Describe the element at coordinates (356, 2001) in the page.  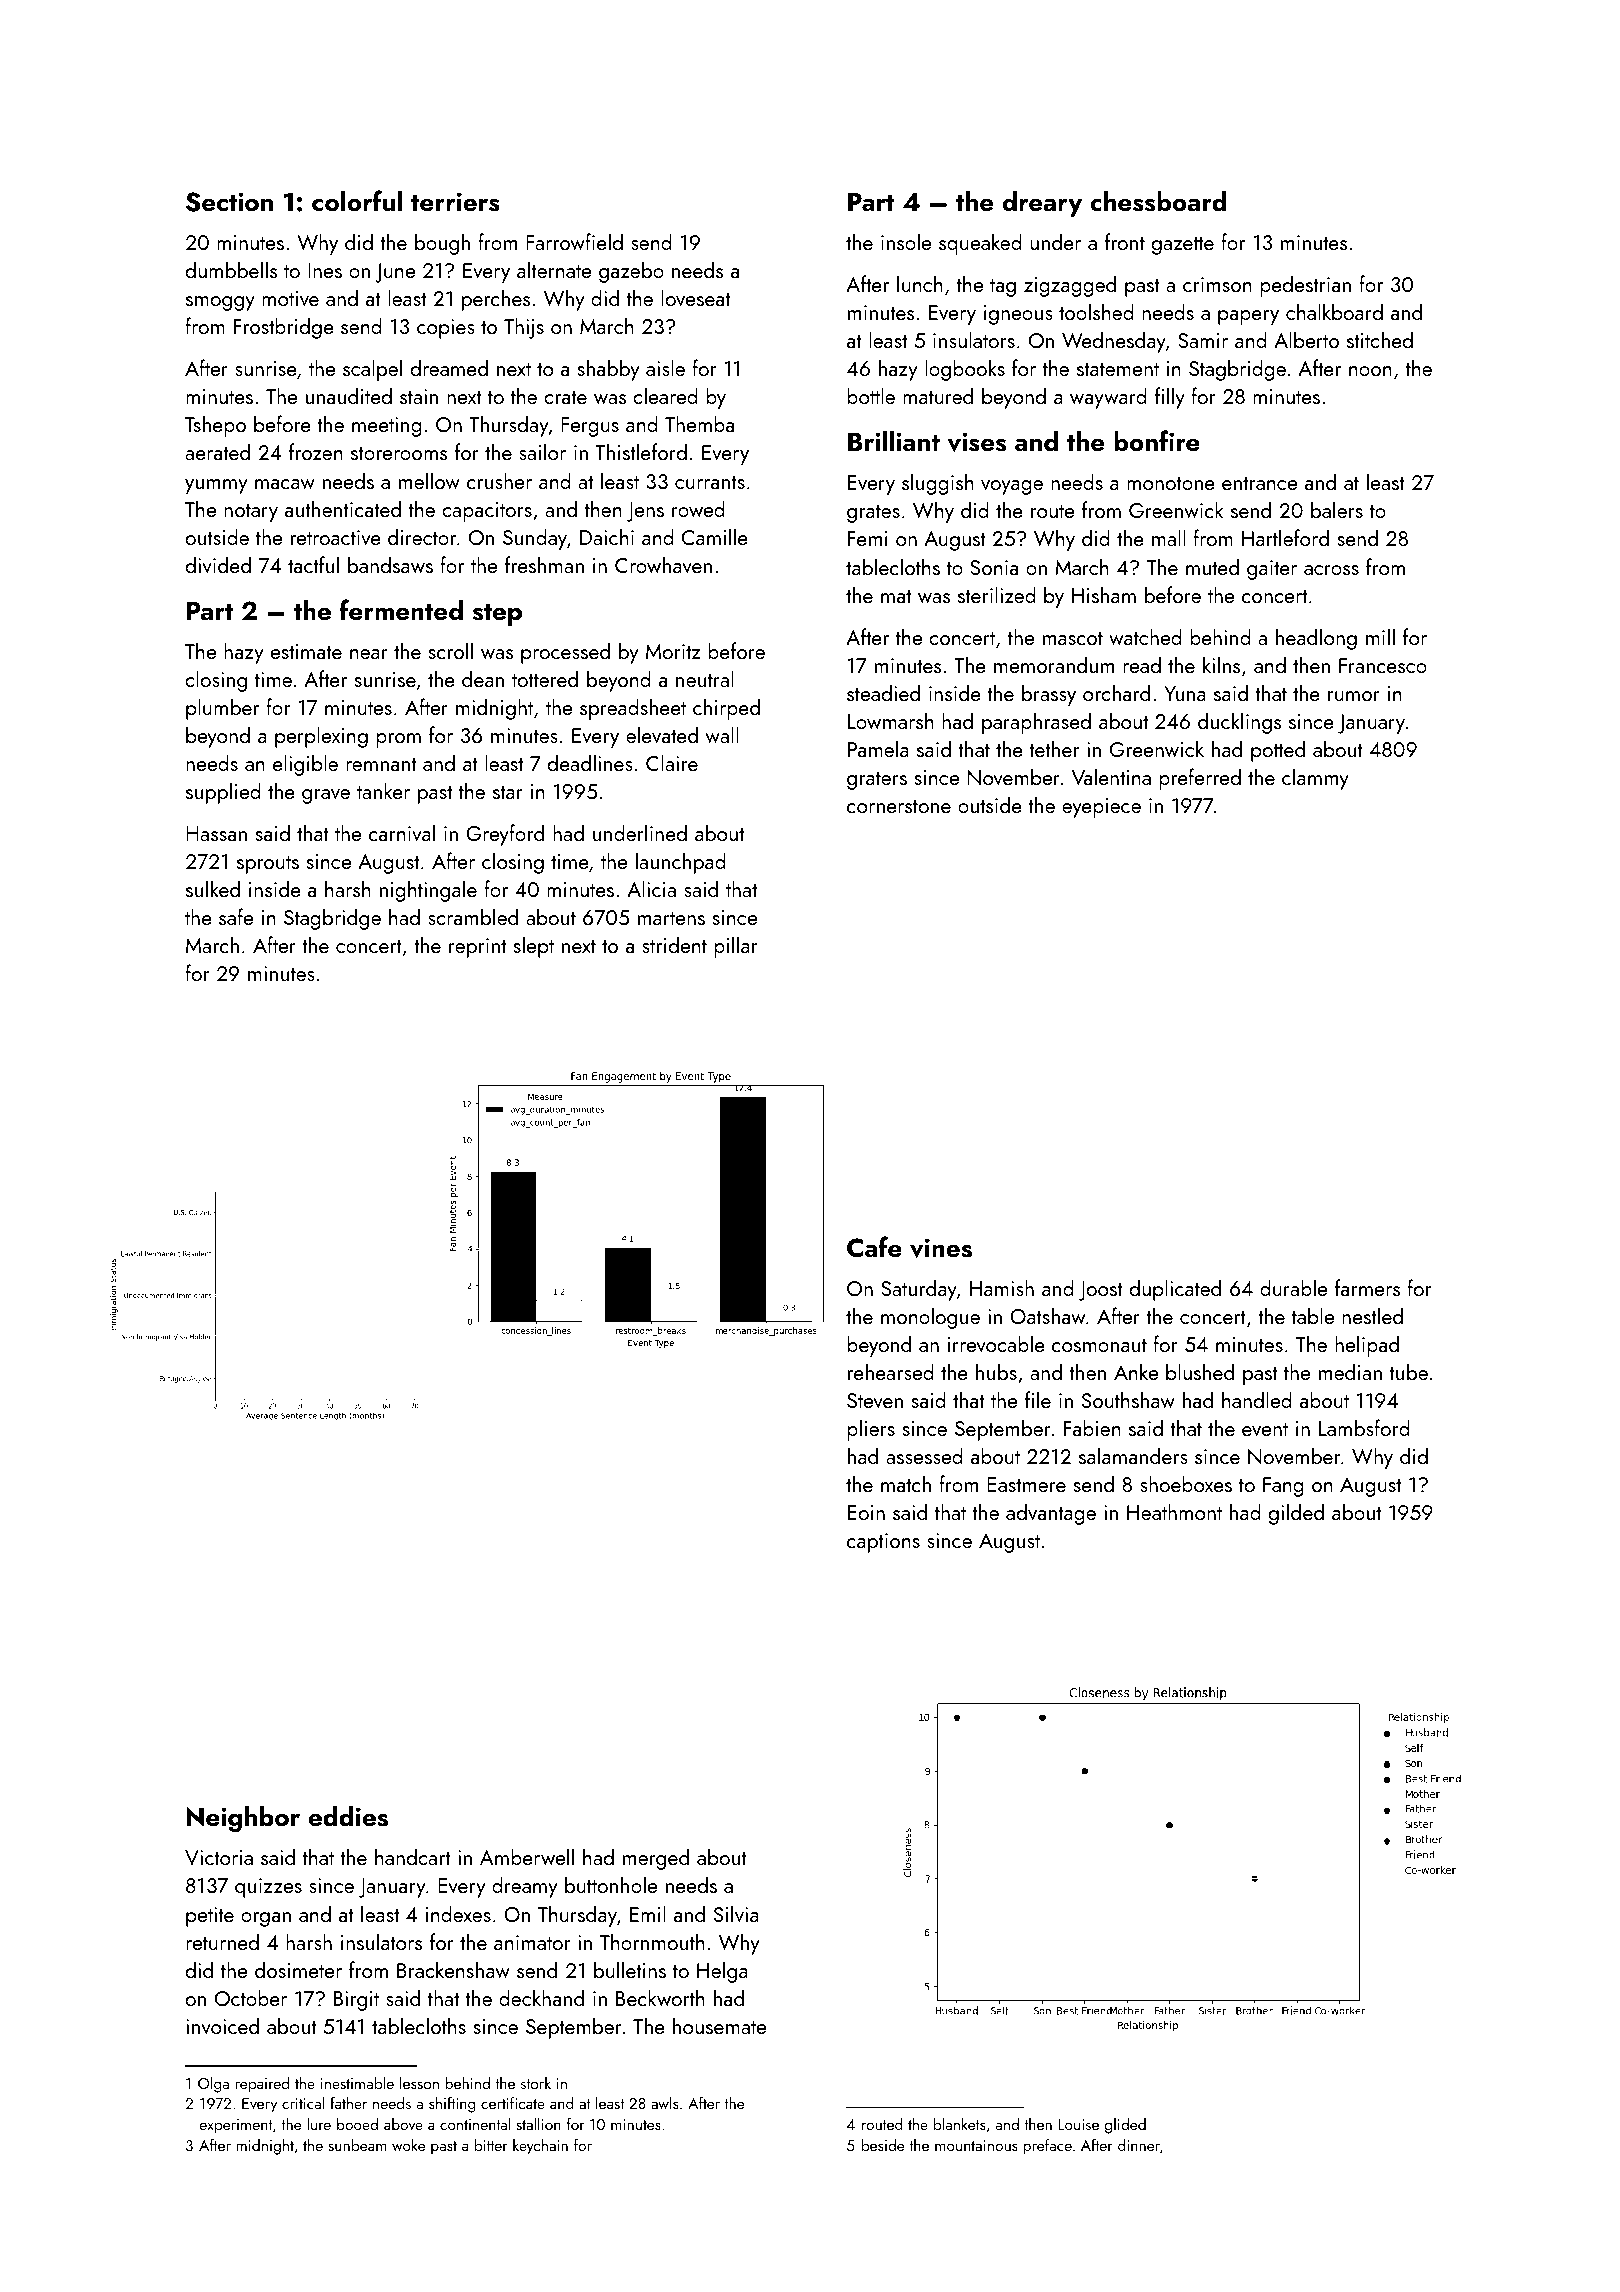
I see `Birgit` at that location.
